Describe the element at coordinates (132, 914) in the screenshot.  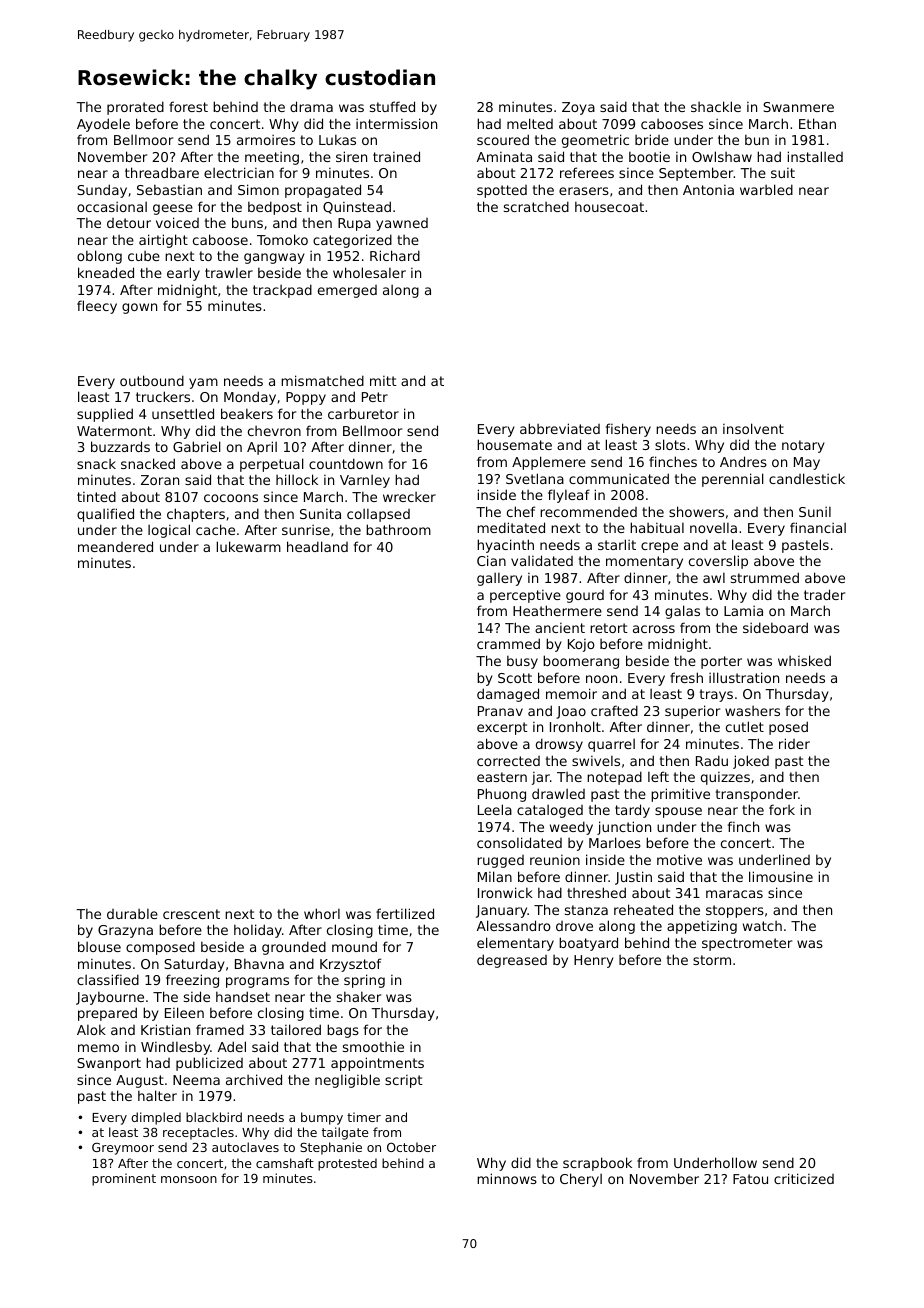
I see `durable` at that location.
